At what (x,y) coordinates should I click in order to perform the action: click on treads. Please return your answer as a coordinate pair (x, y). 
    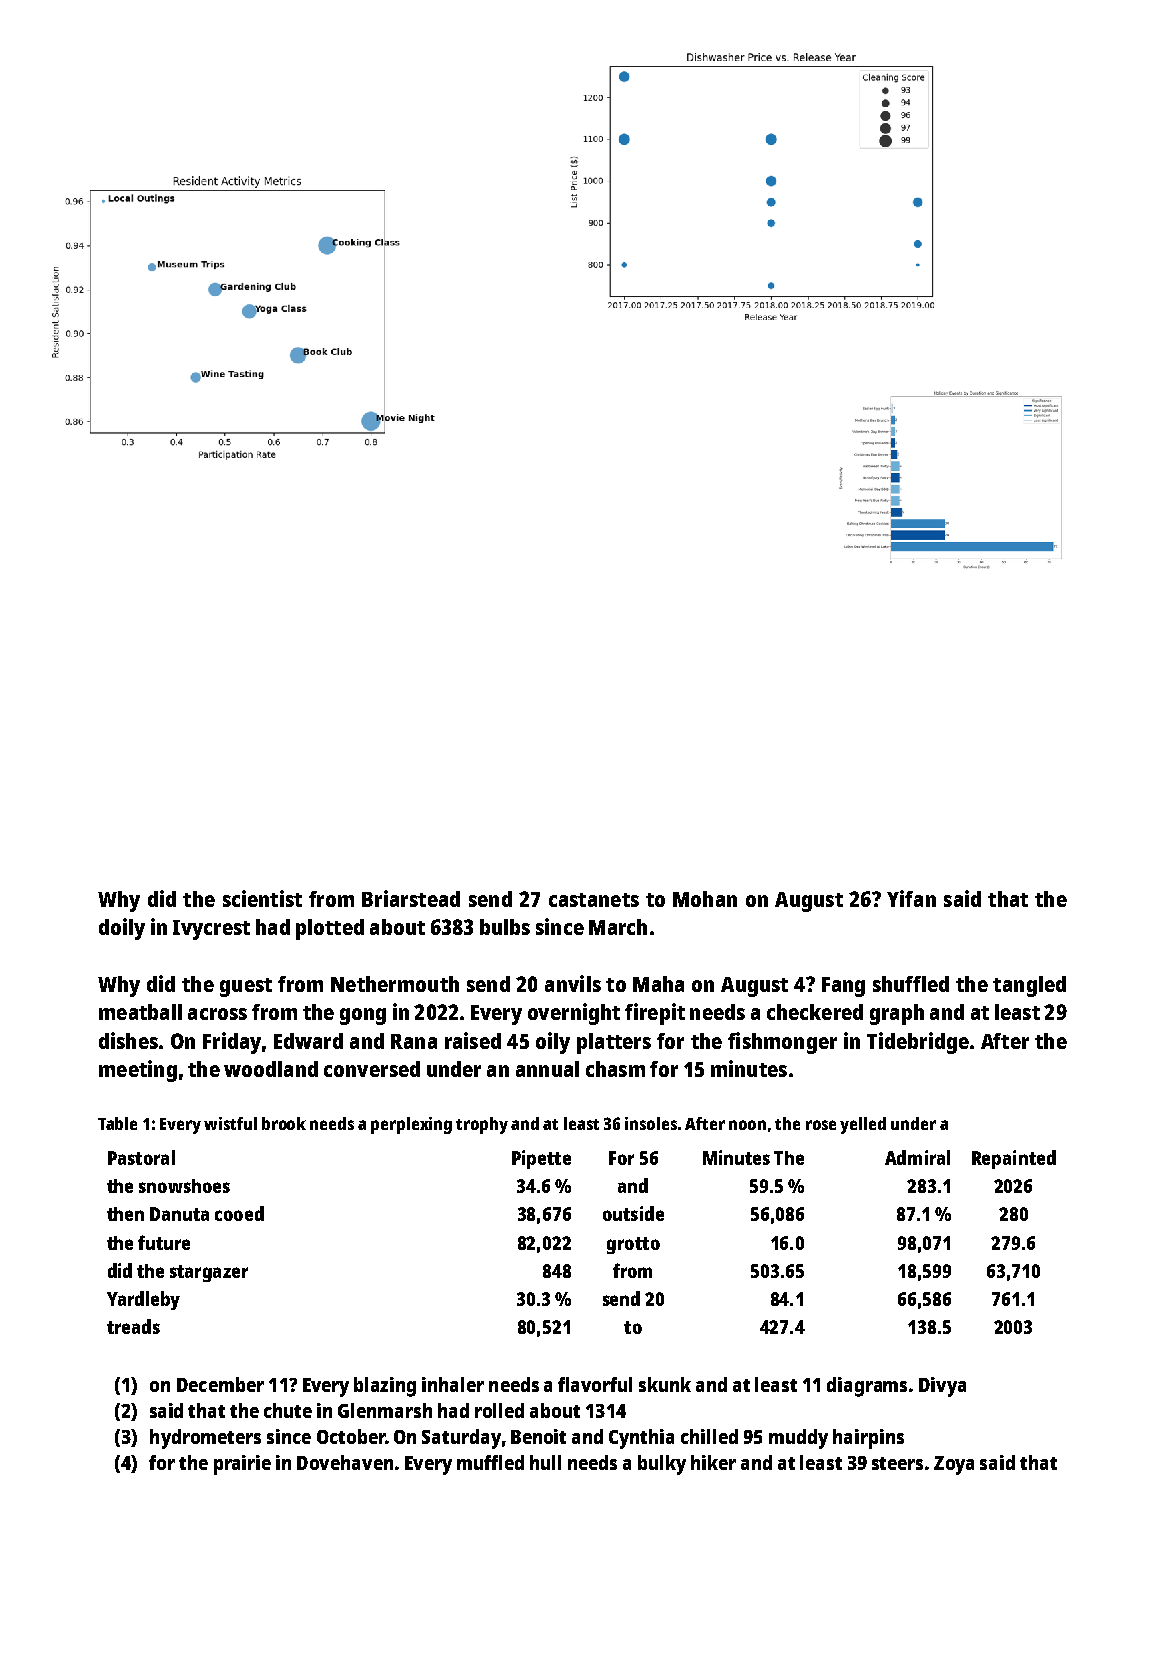
    Looking at the image, I should click on (133, 1326).
